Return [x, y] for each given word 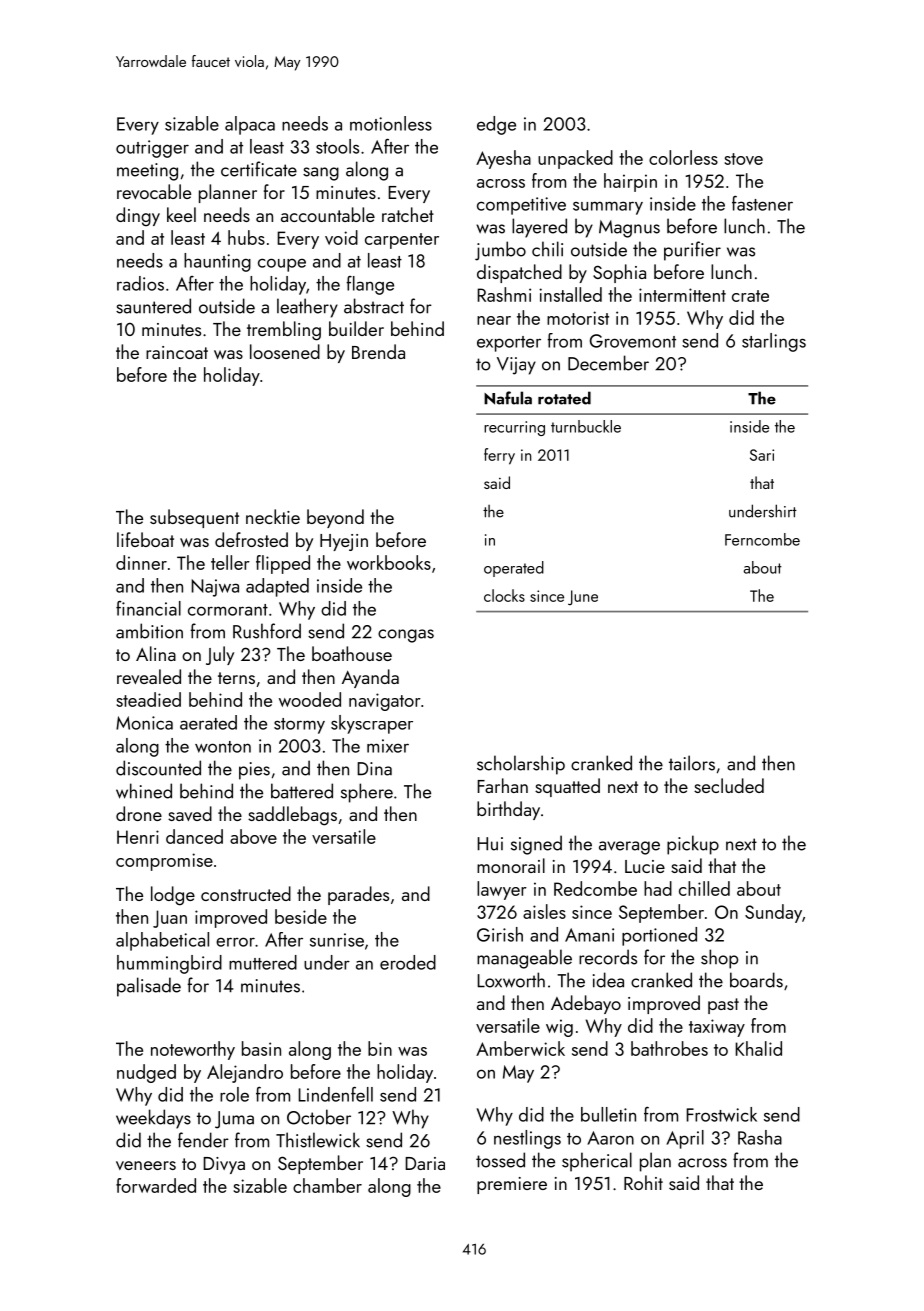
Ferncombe [762, 539]
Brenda [378, 351]
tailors [692, 763]
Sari [762, 455]
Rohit [643, 1182]
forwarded [156, 1185]
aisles [544, 911]
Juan [170, 919]
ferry [499, 456]
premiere [512, 1185]
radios [140, 283]
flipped [283, 564]
